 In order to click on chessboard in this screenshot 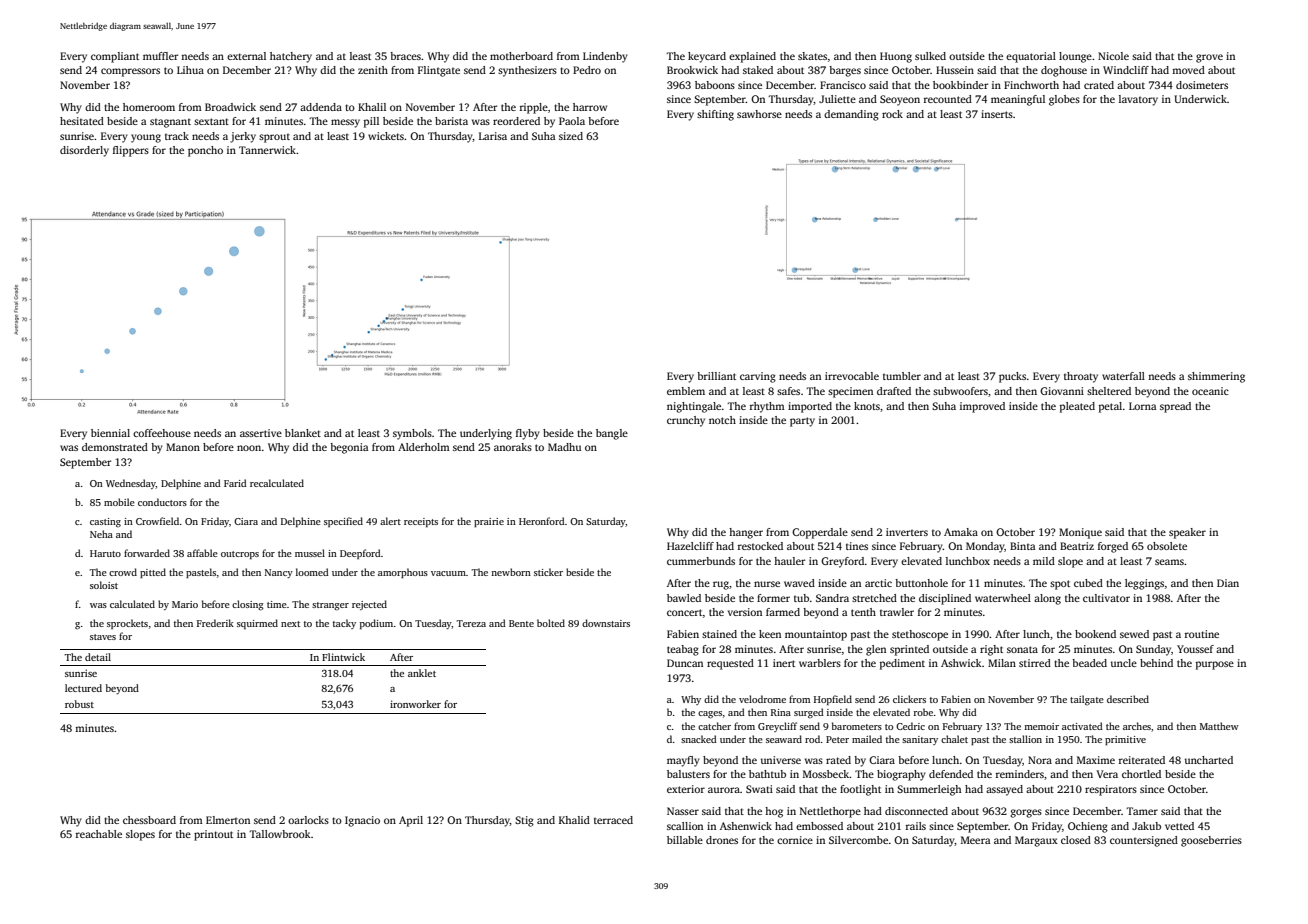, I will do `click(149, 820)`.
